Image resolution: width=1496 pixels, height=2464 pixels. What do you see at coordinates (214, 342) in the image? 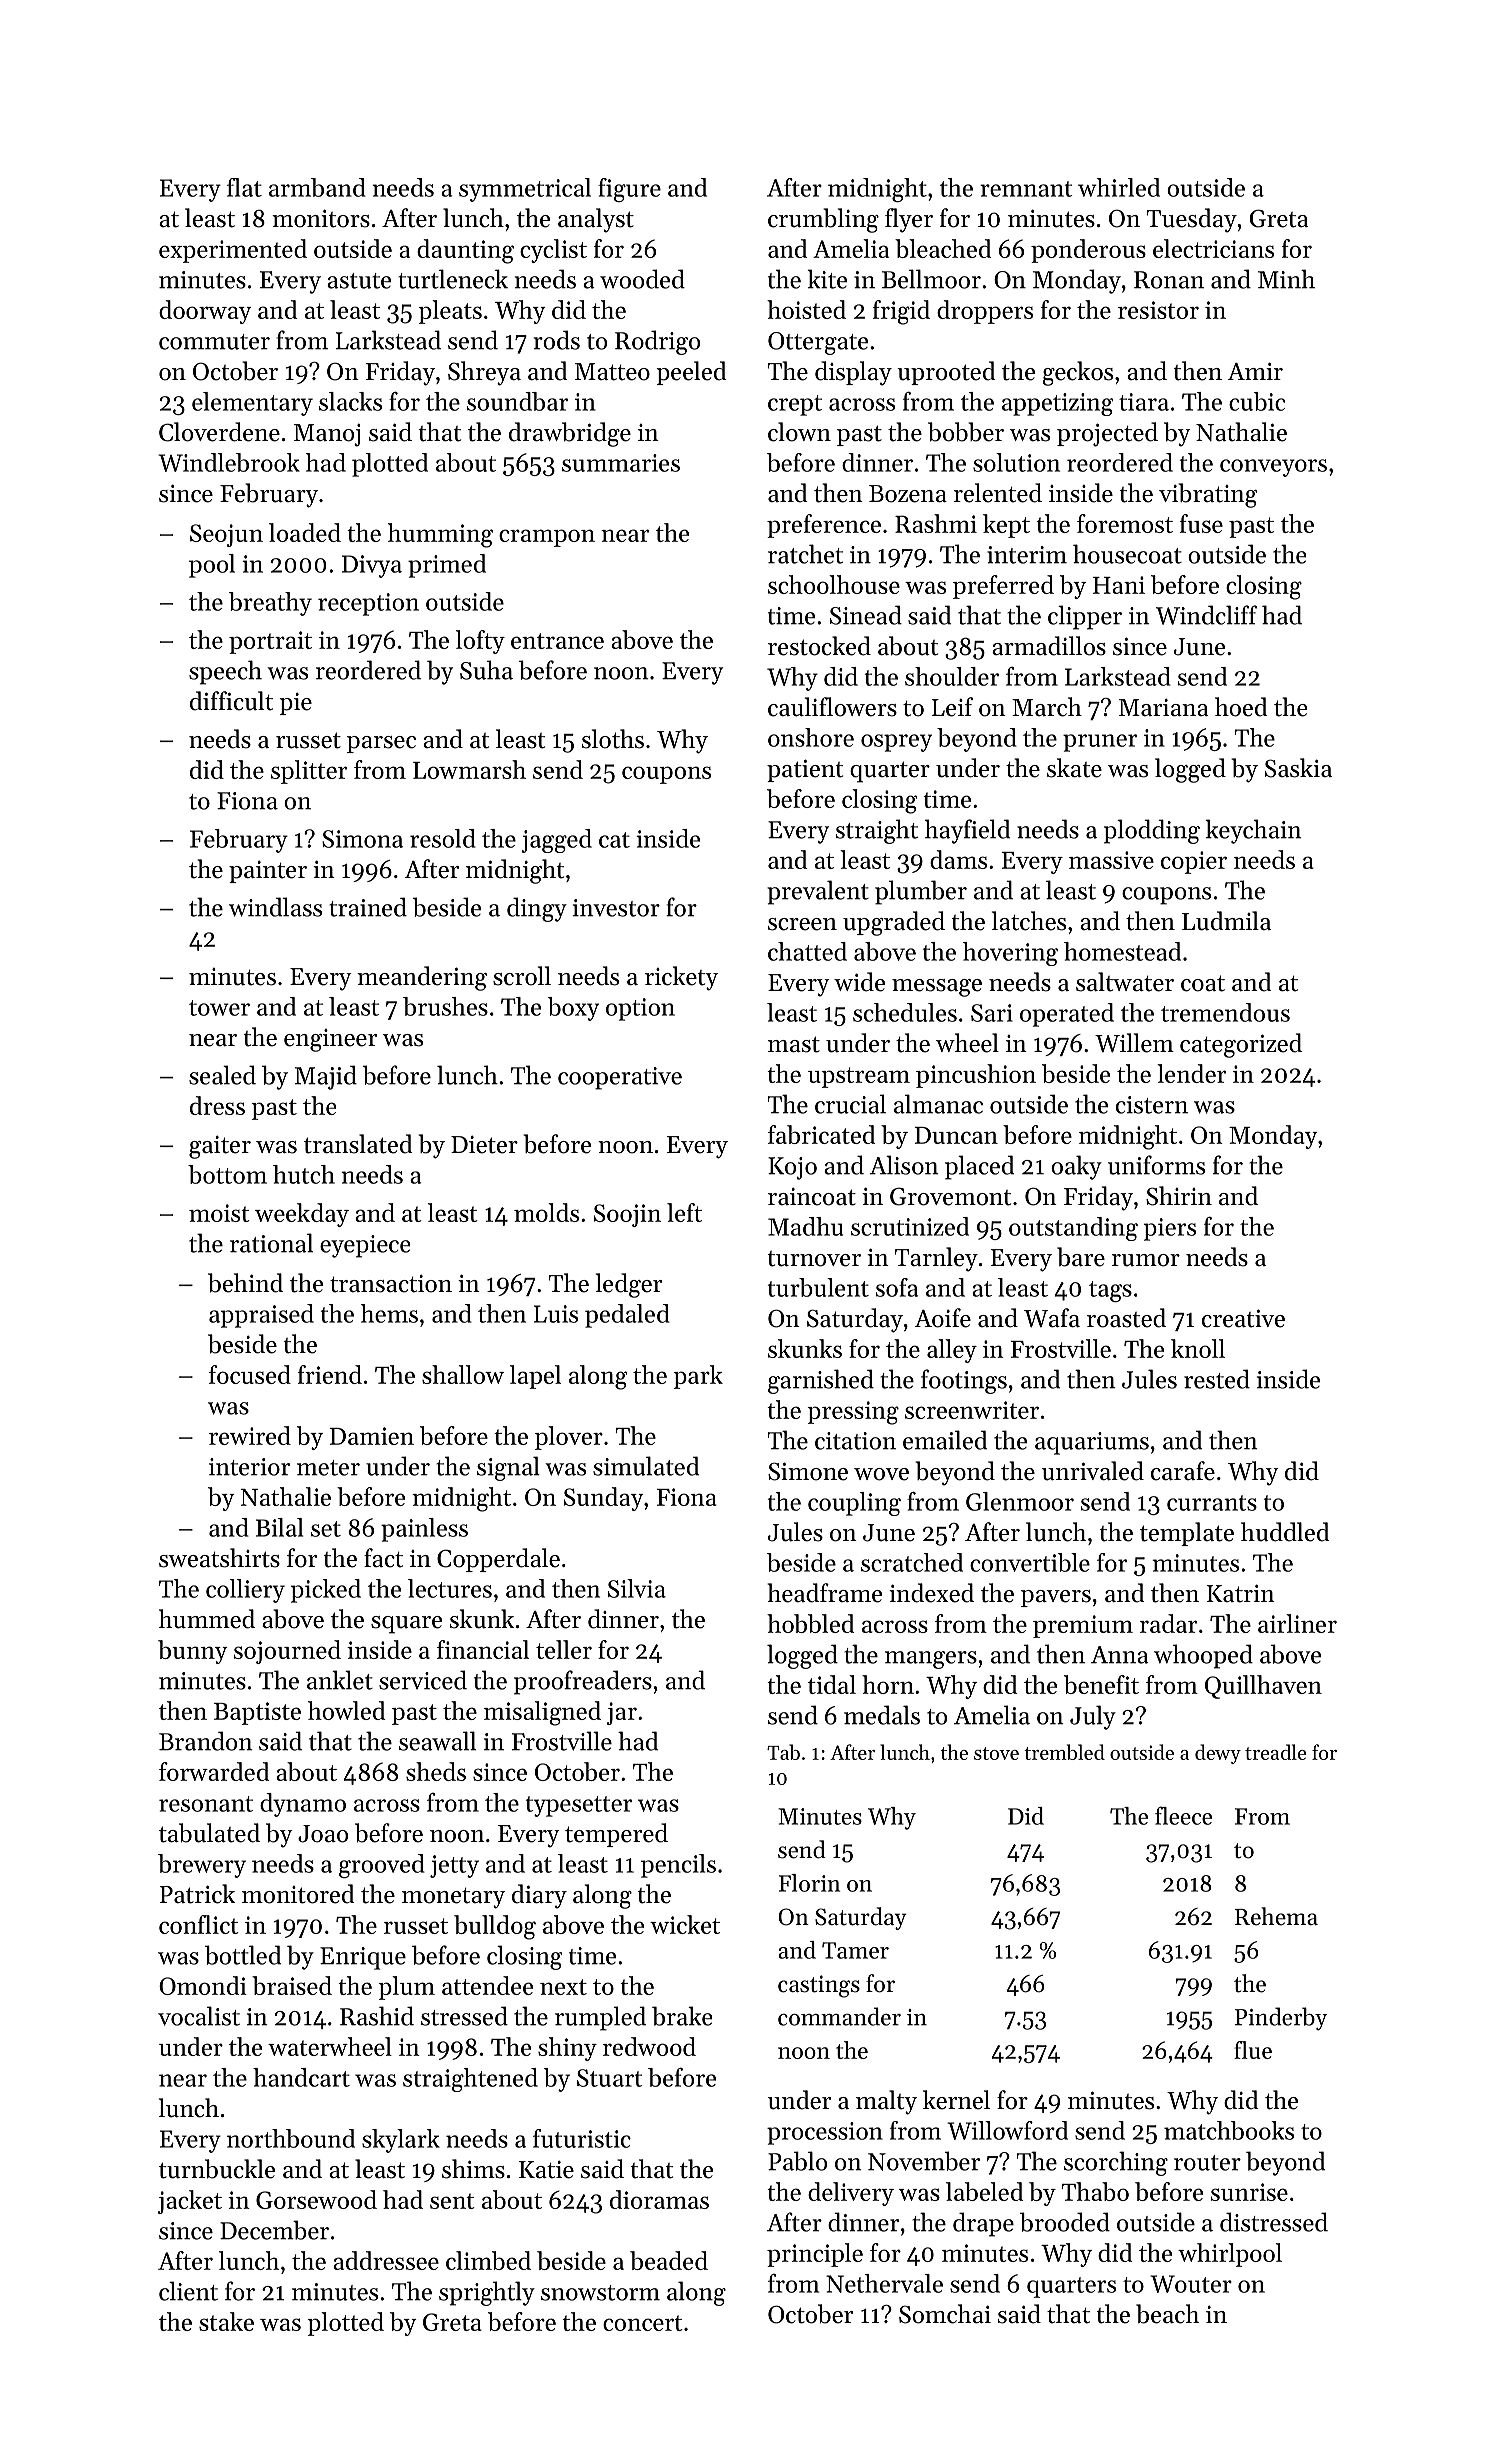
I see `commuter` at bounding box center [214, 342].
